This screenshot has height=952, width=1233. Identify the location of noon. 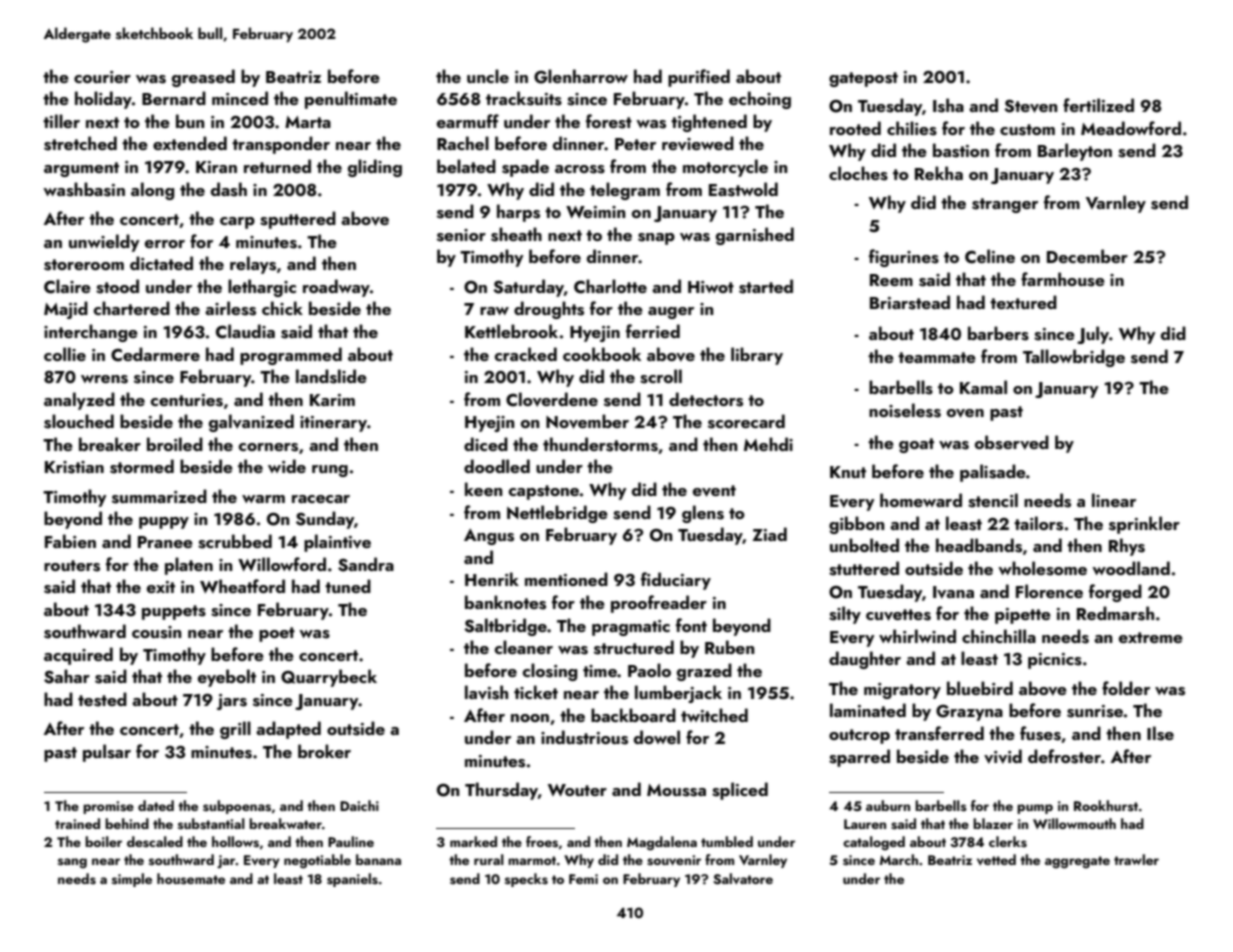
(530, 718).
